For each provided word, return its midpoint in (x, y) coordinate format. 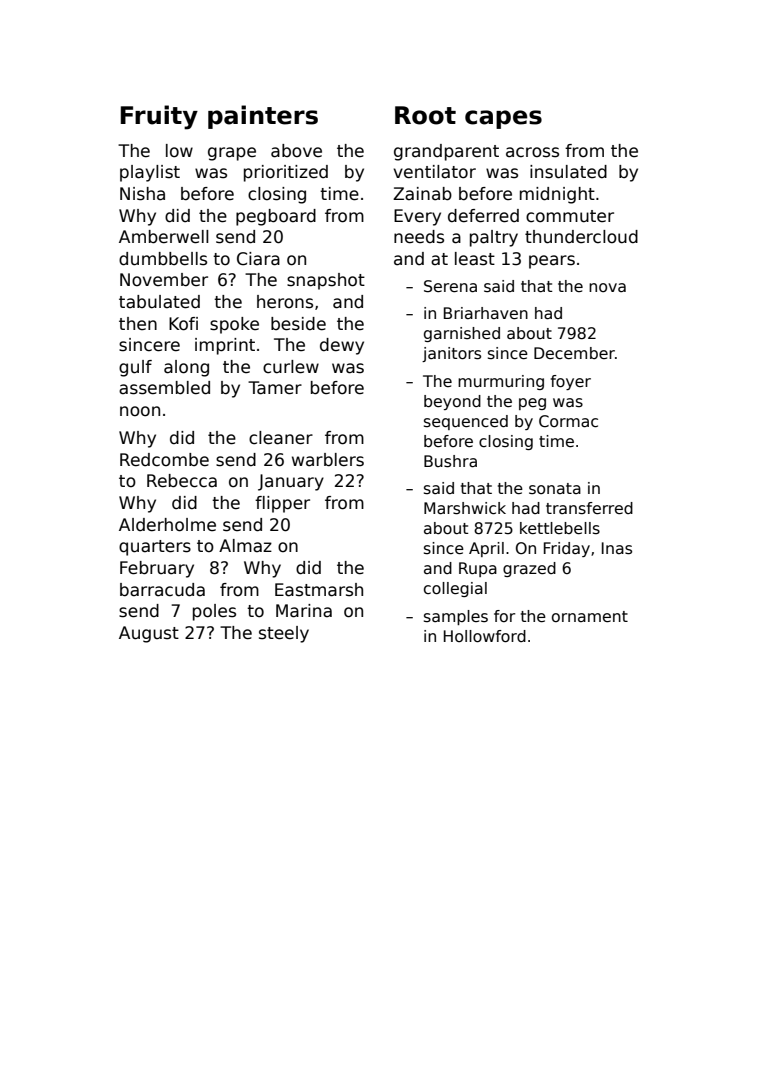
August (149, 634)
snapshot (326, 281)
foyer (571, 382)
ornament (590, 616)
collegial (455, 589)
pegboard (276, 217)
